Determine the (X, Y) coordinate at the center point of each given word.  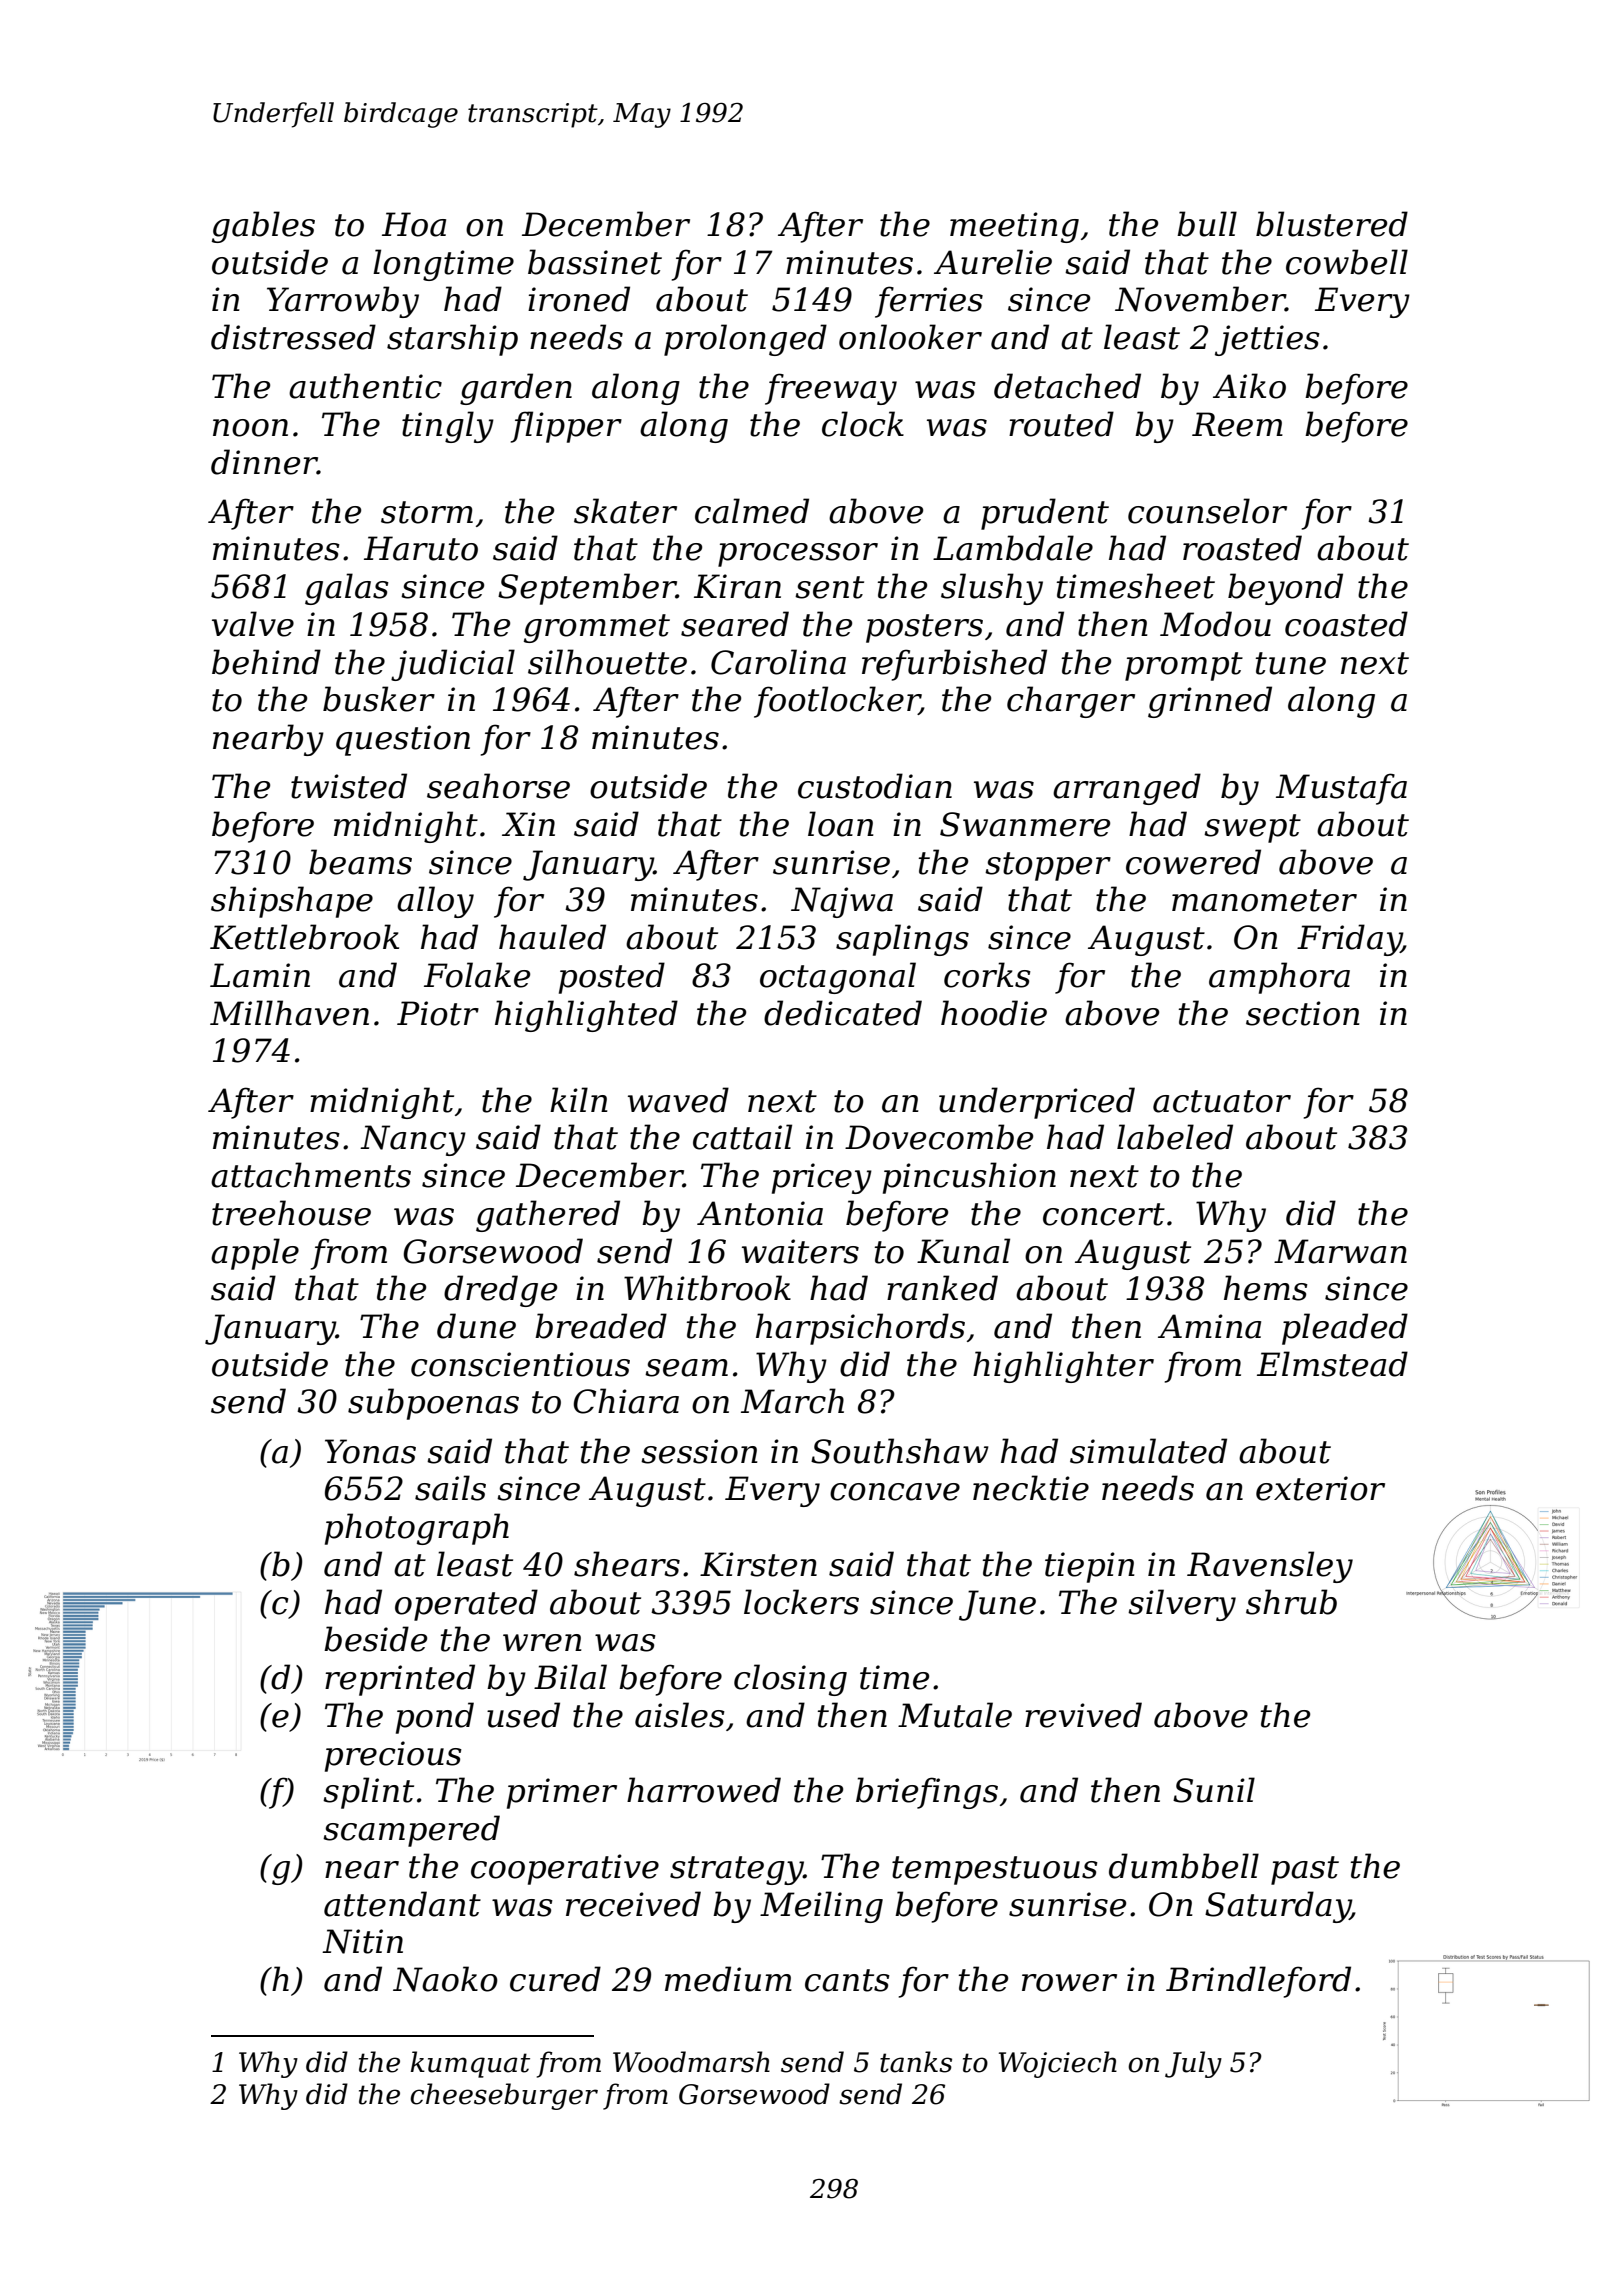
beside (375, 1639)
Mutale (955, 1715)
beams (360, 862)
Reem (1237, 424)
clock (863, 424)
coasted (1346, 624)
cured (555, 1979)
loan (840, 824)
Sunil (1214, 1790)
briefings (927, 1793)
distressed (293, 337)
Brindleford (1258, 1982)
